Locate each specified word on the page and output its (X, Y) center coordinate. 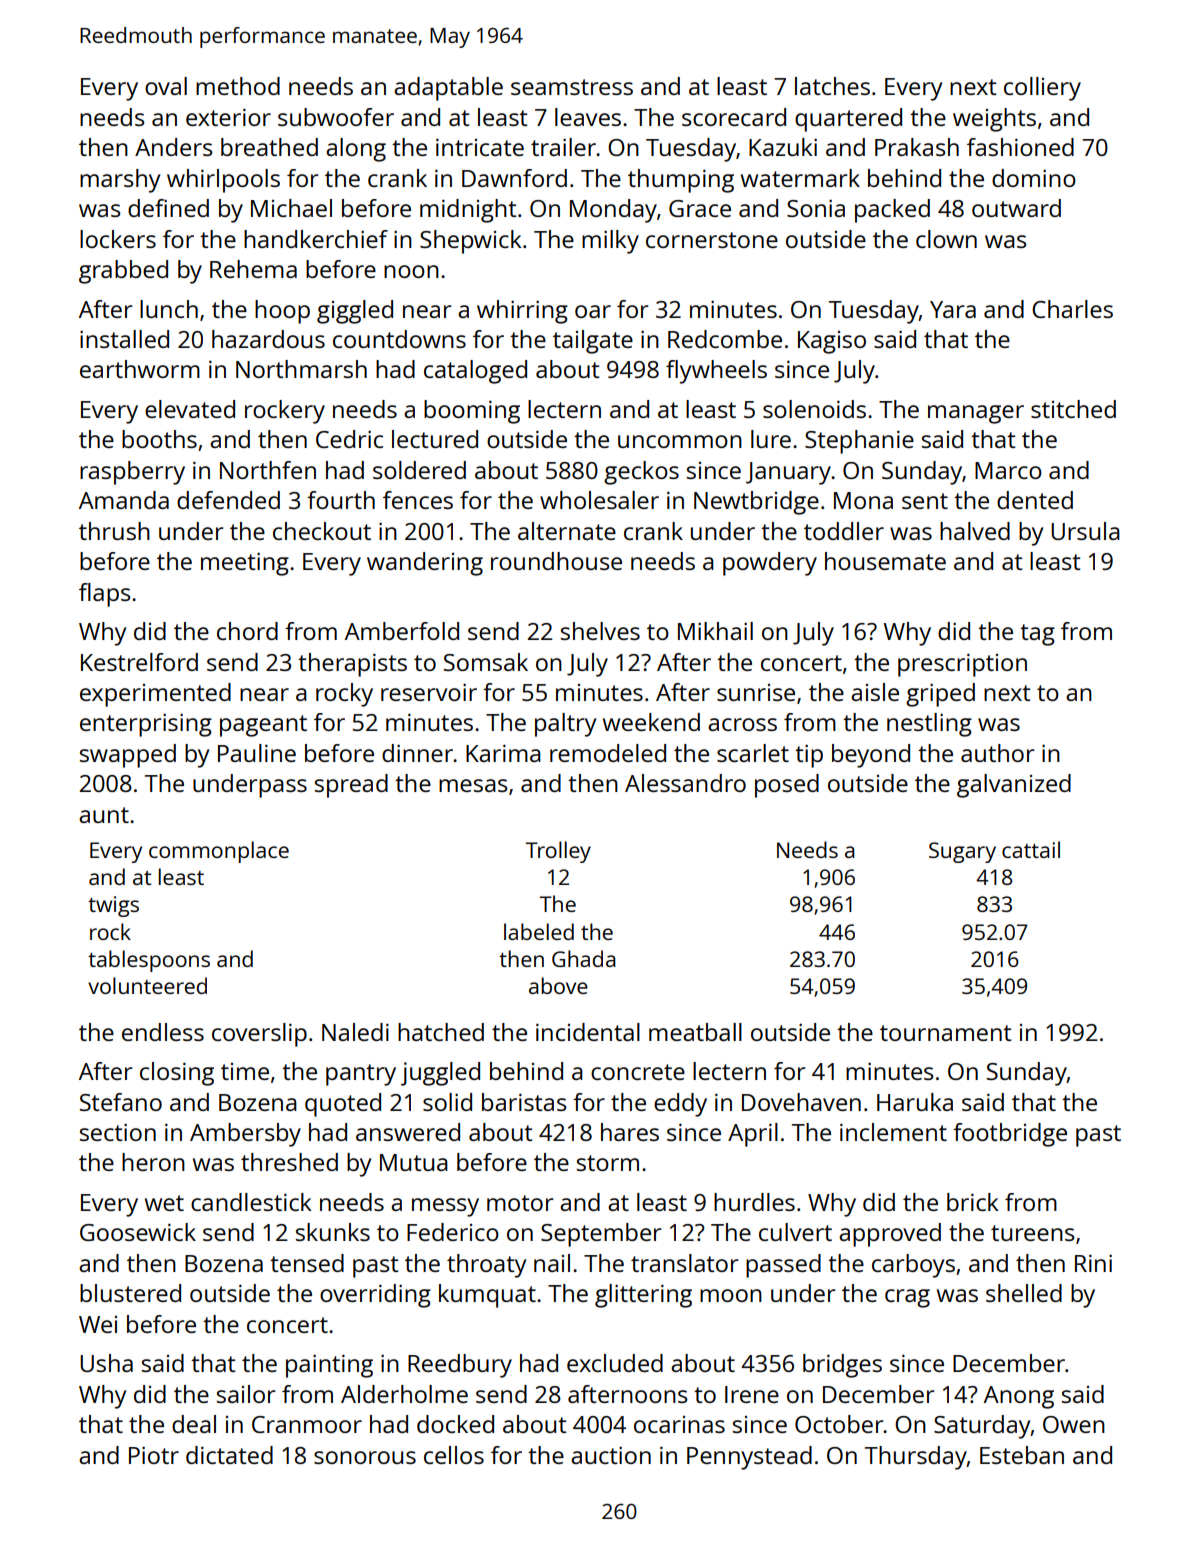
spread (351, 786)
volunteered (147, 985)
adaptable (448, 89)
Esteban (1022, 1455)
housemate (885, 561)
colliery (1042, 89)
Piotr (154, 1455)
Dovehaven (801, 1102)
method (238, 86)
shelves (600, 631)
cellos (454, 1455)
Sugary (962, 852)
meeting (245, 564)
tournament (946, 1033)
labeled (539, 931)
